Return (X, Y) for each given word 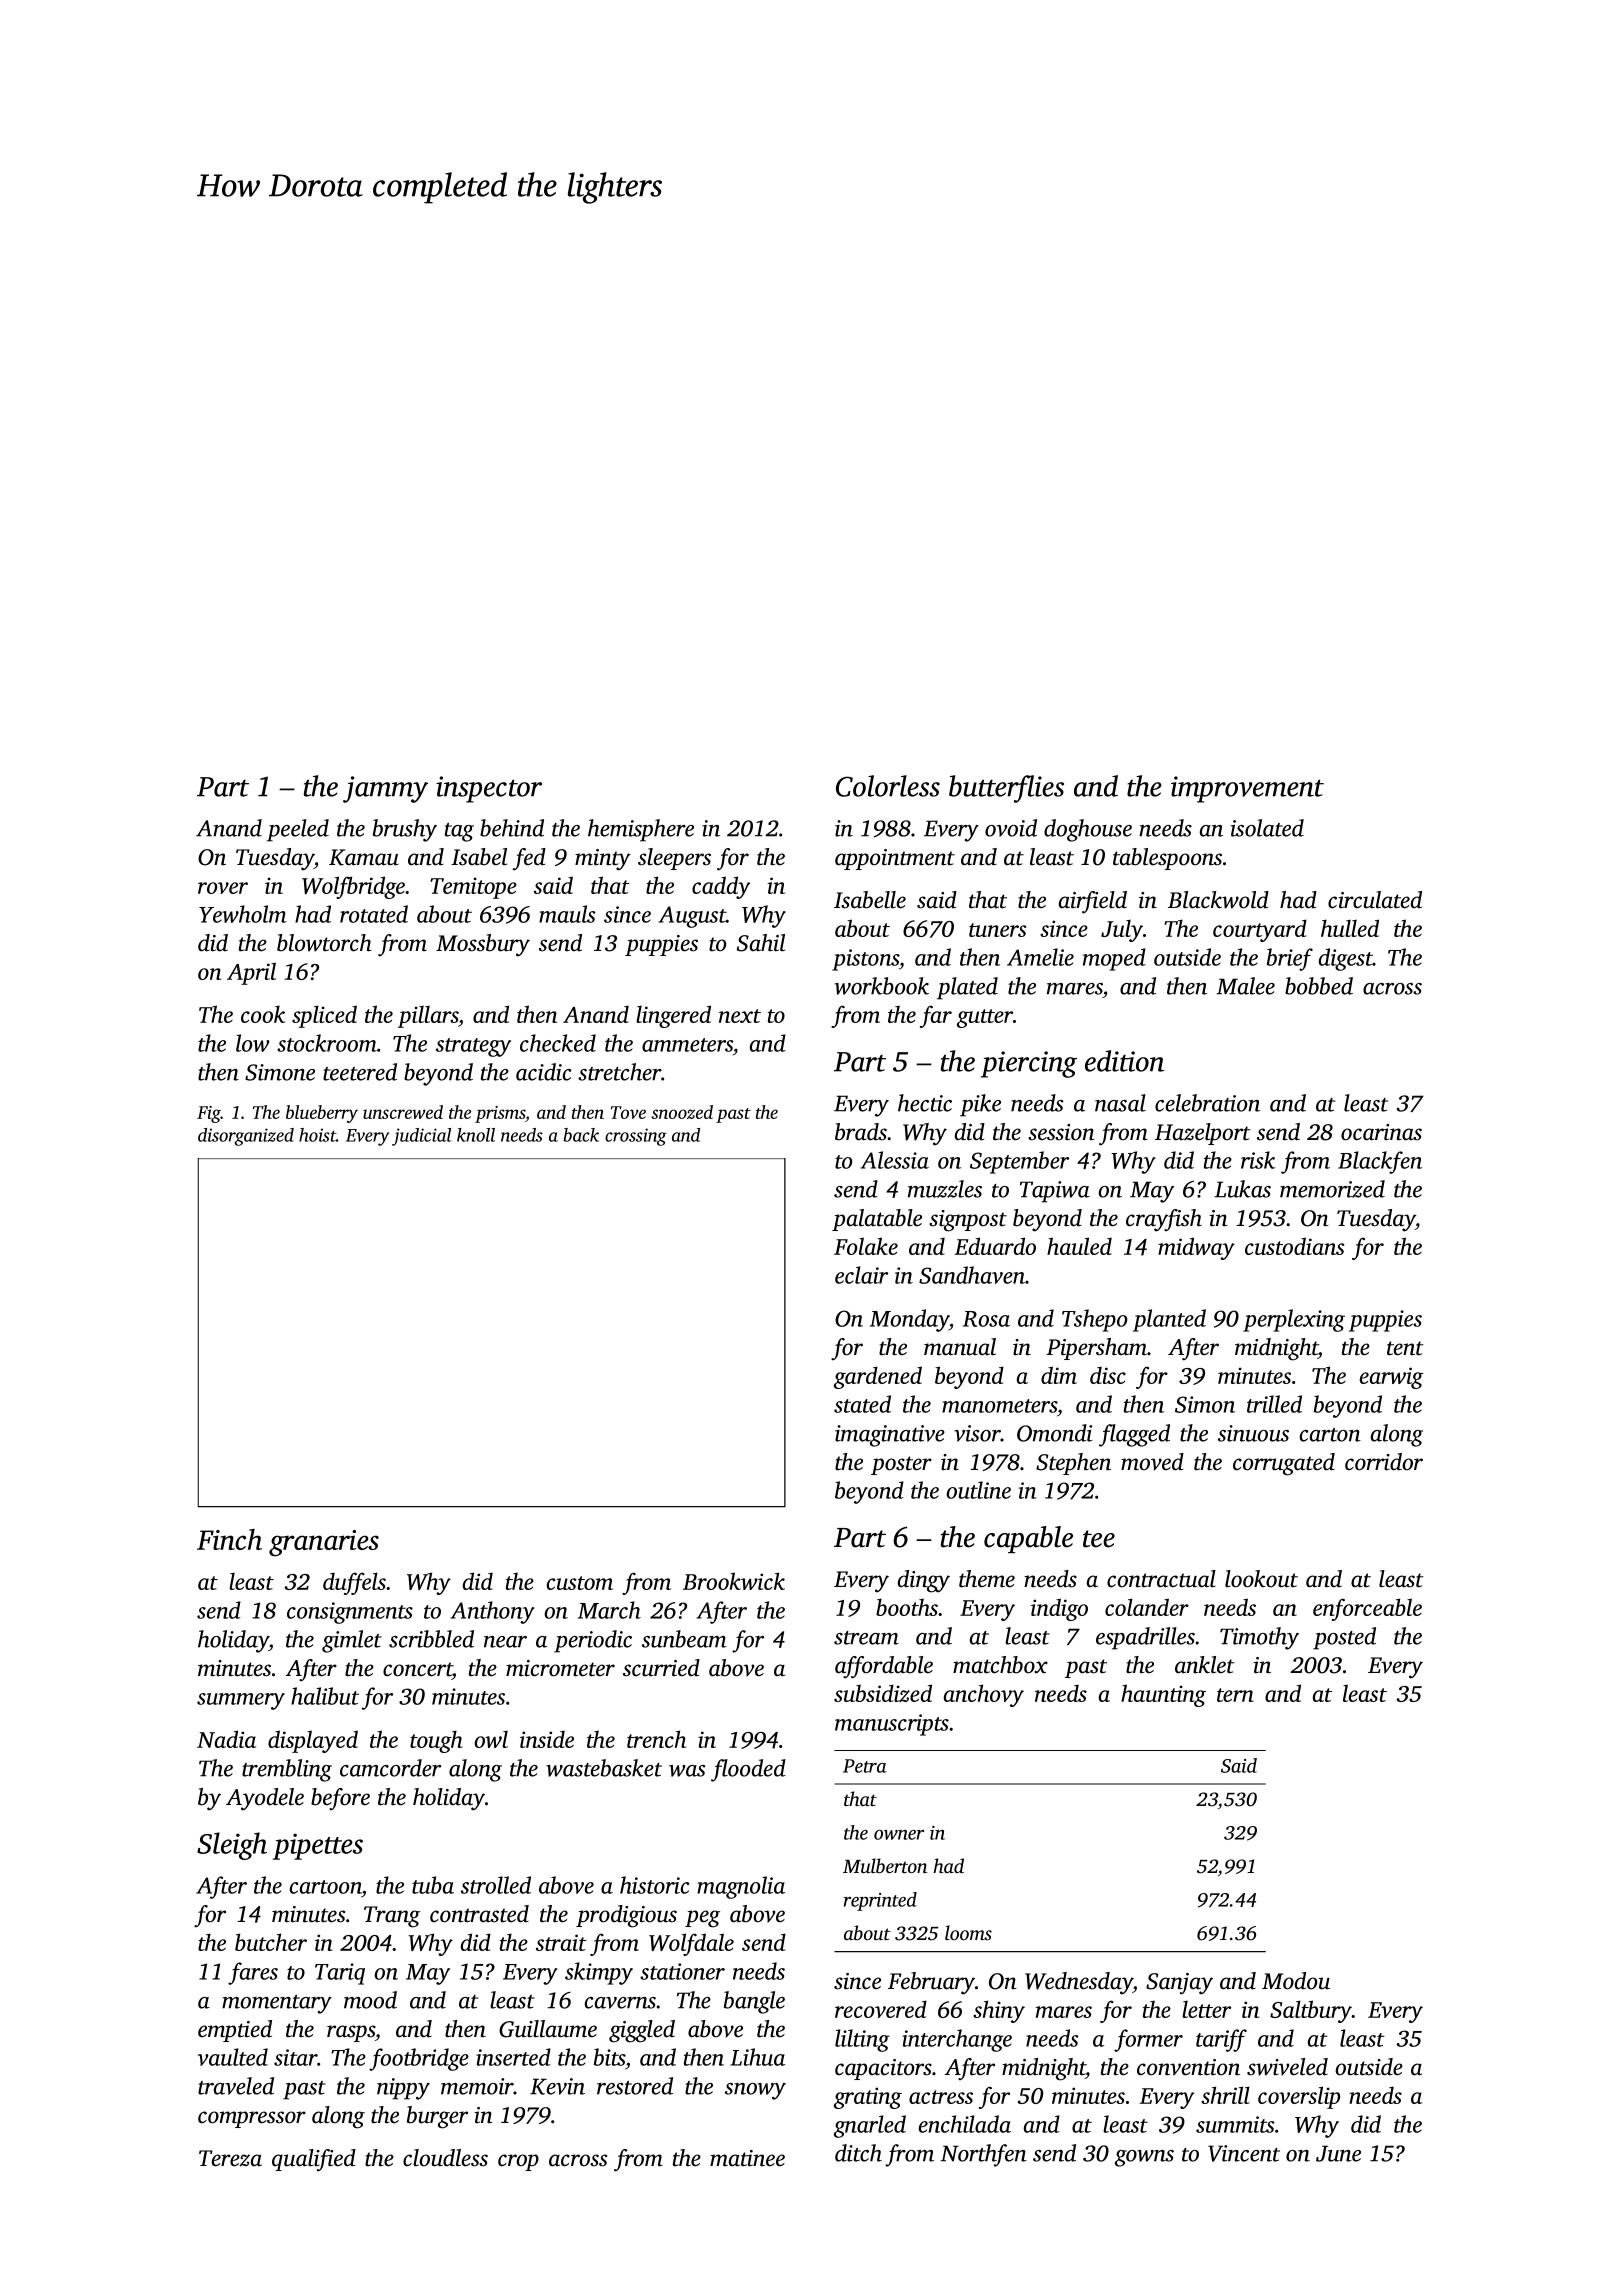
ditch (858, 2153)
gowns (1144, 2158)
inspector (489, 789)
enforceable (1367, 1609)
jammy (385, 789)
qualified (314, 2160)
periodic (593, 1641)
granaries (324, 1543)
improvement (1247, 789)
